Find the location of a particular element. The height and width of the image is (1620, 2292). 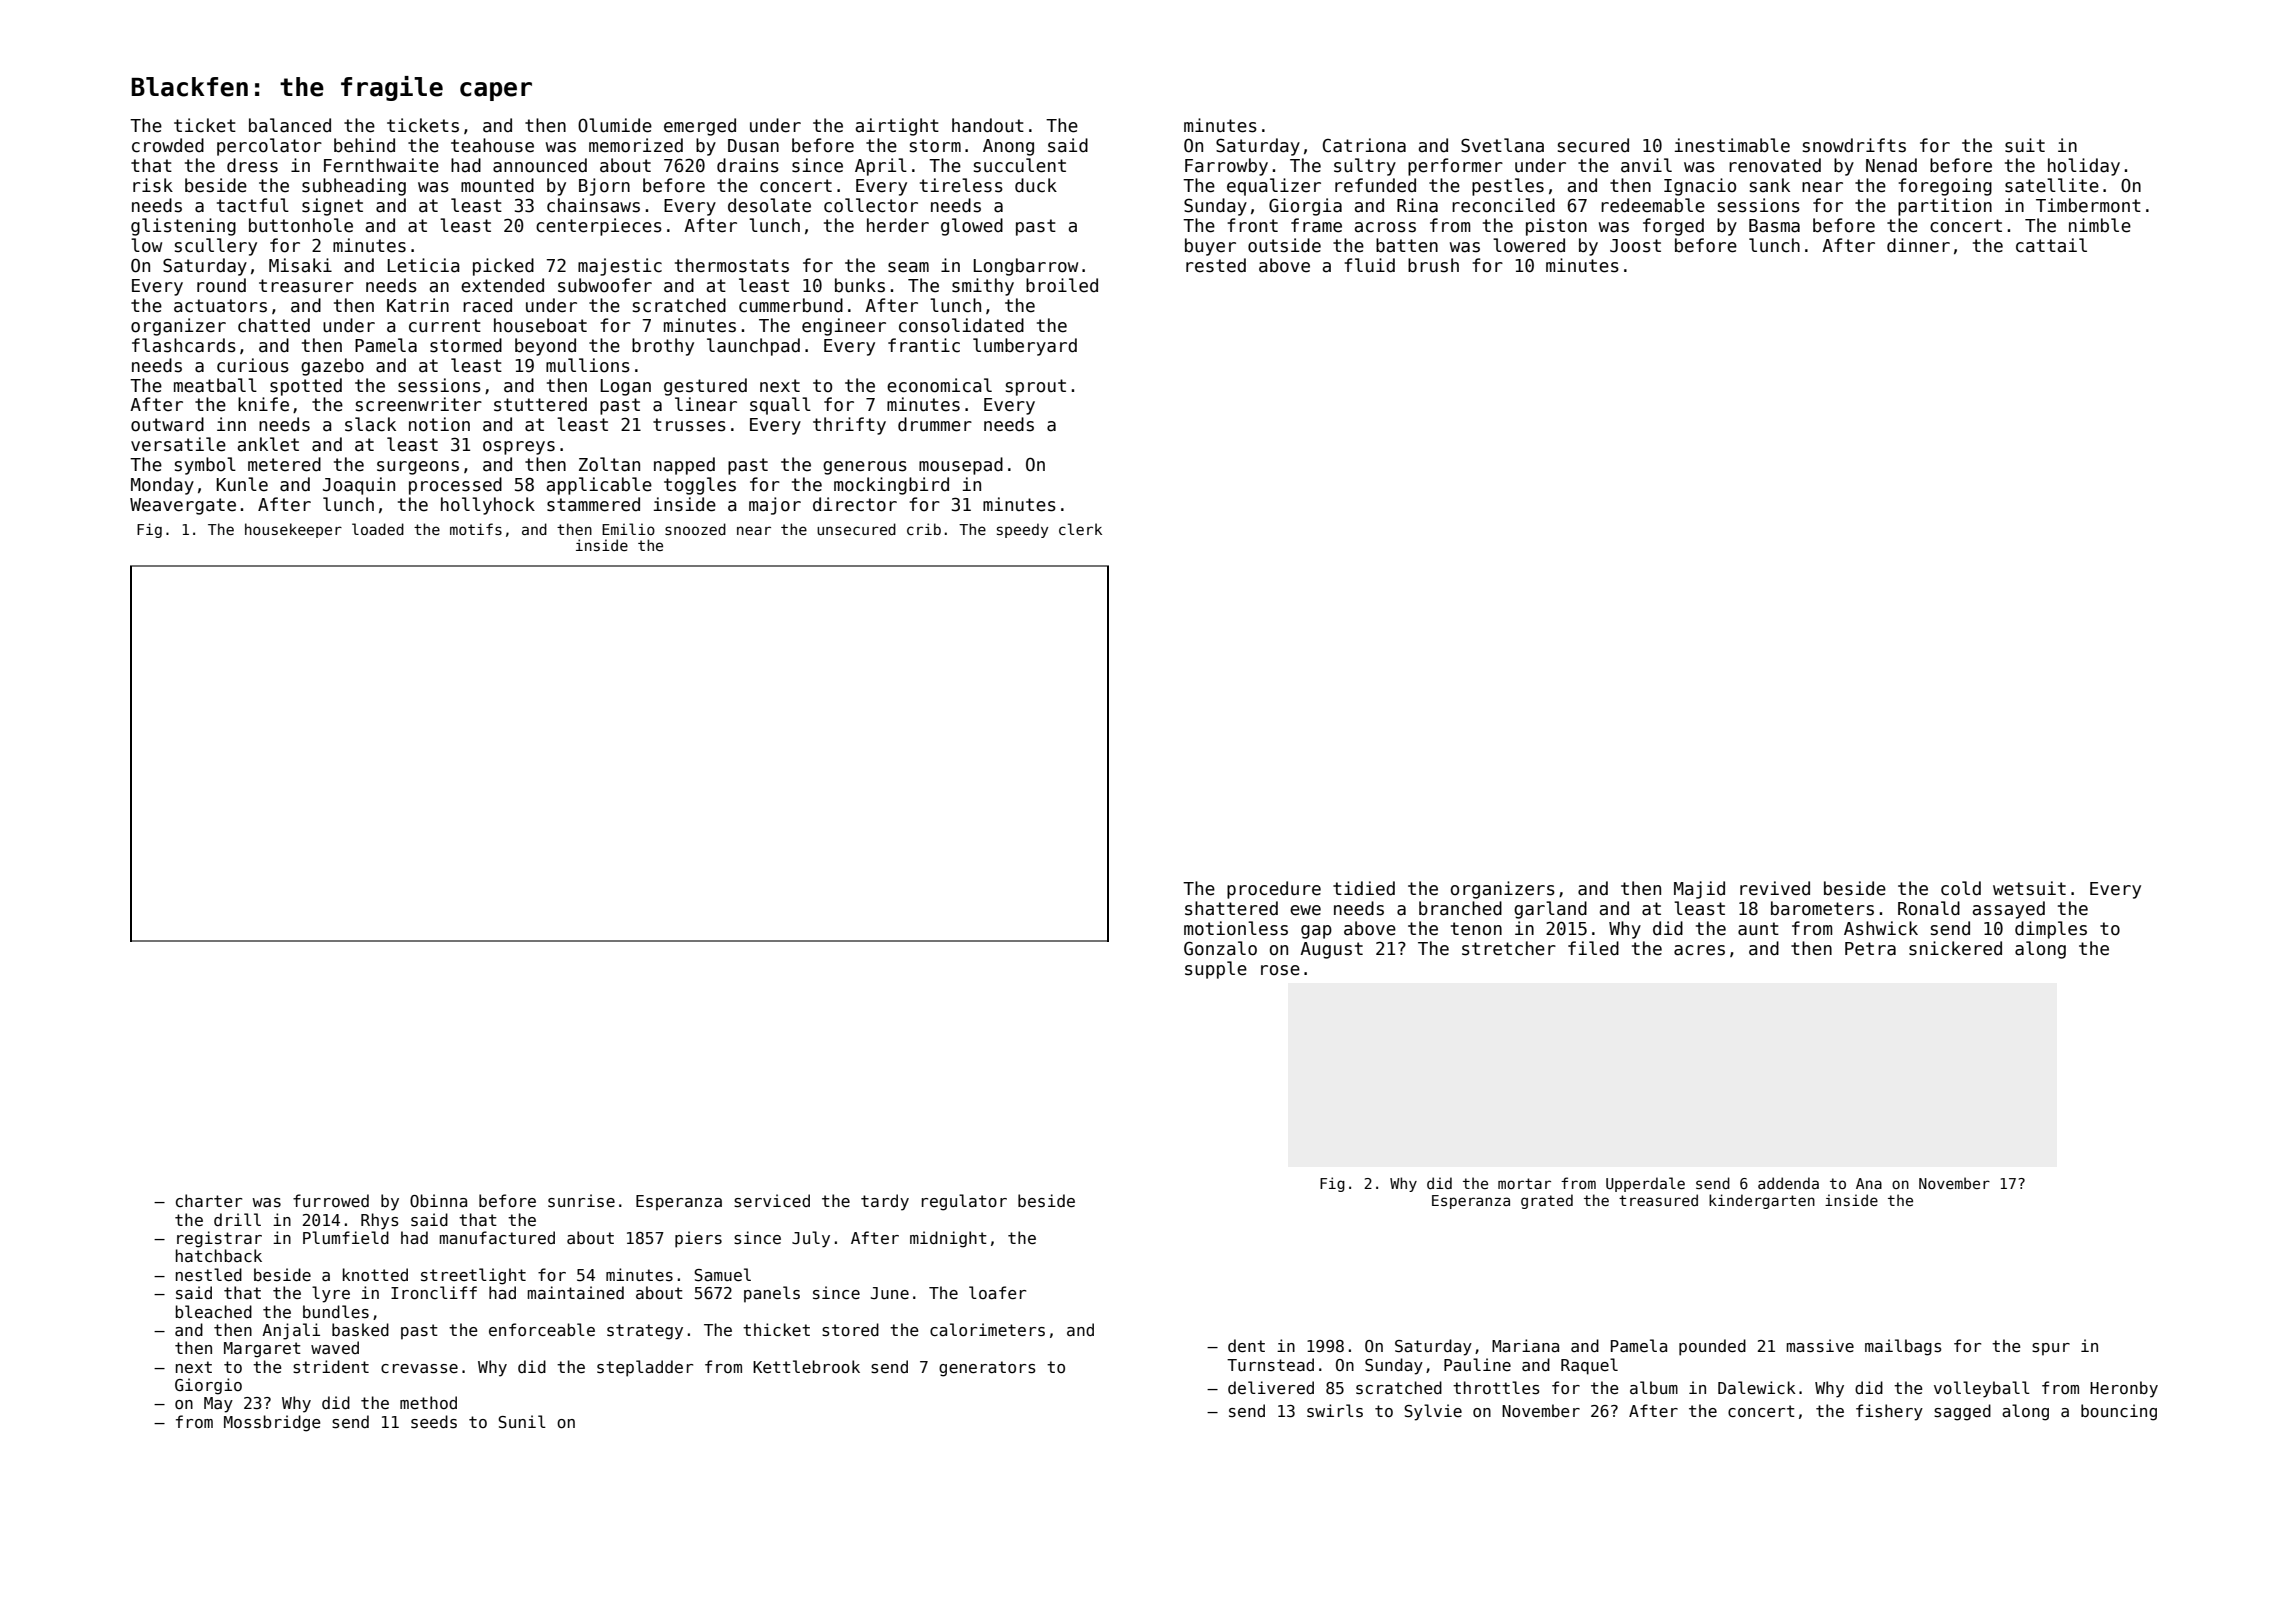

stretcher is located at coordinates (1509, 948).
